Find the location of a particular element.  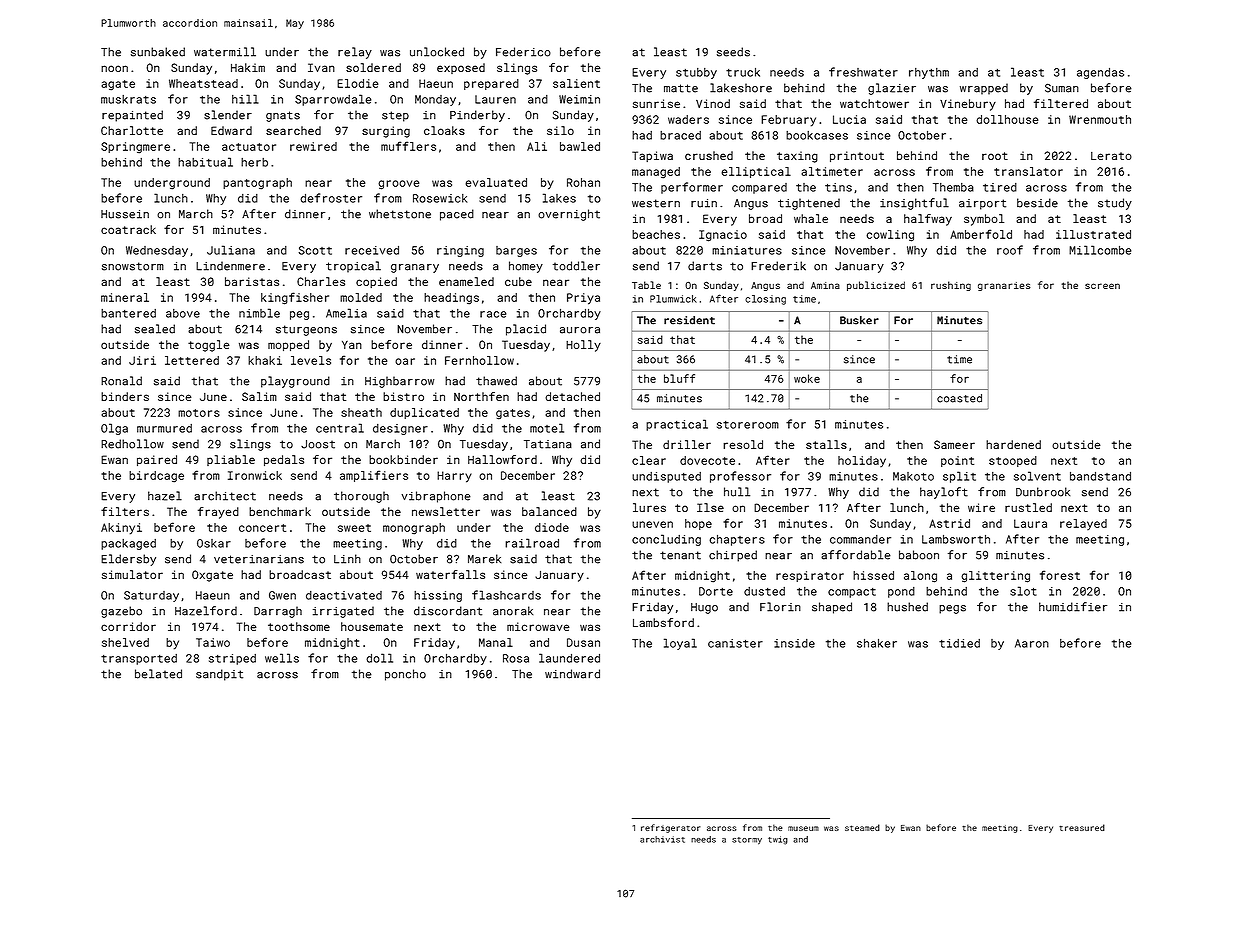

archivist is located at coordinates (662, 839).
